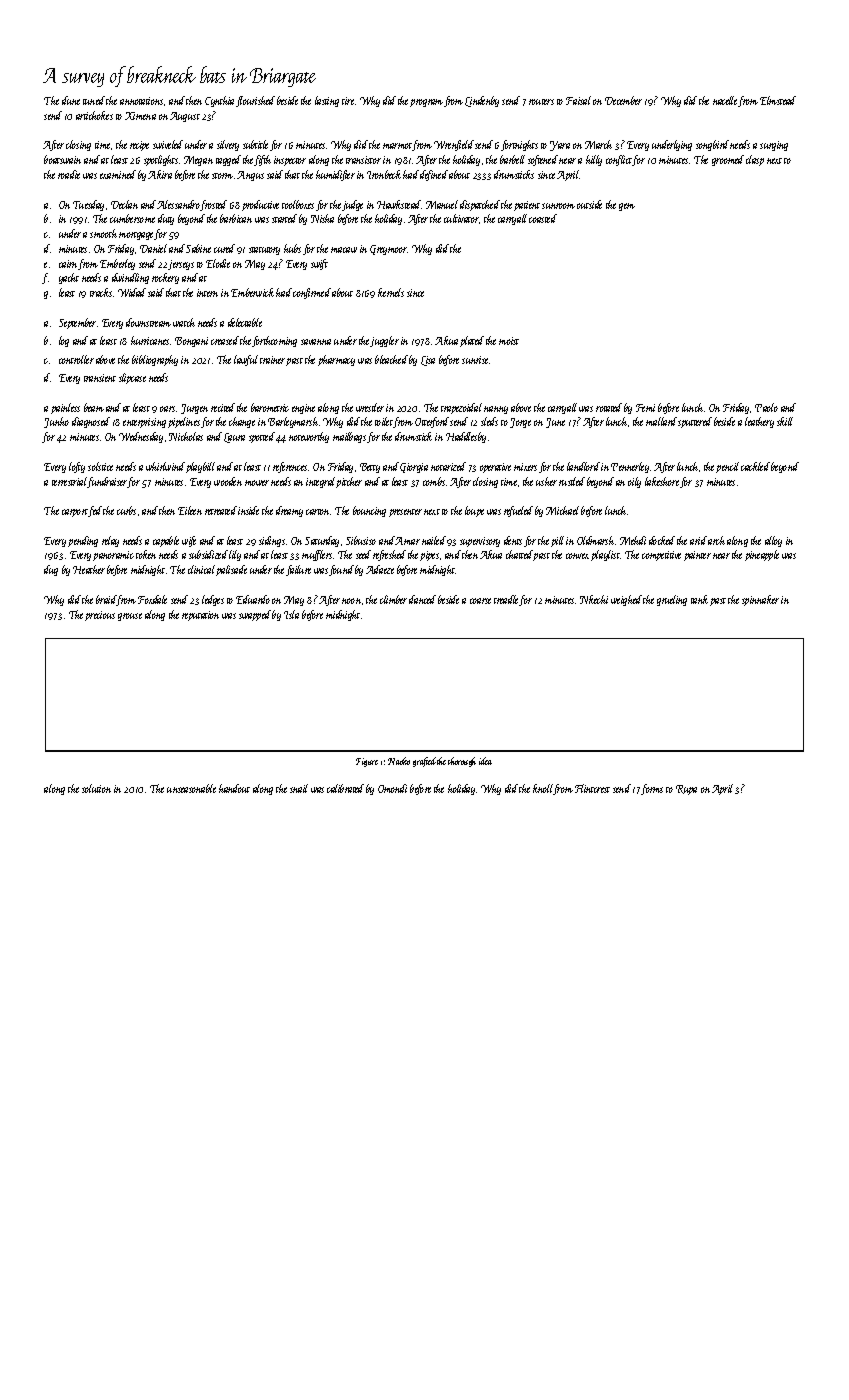 The image size is (849, 1400). What do you see at coordinates (520, 555) in the page?
I see `chatted` at bounding box center [520, 555].
